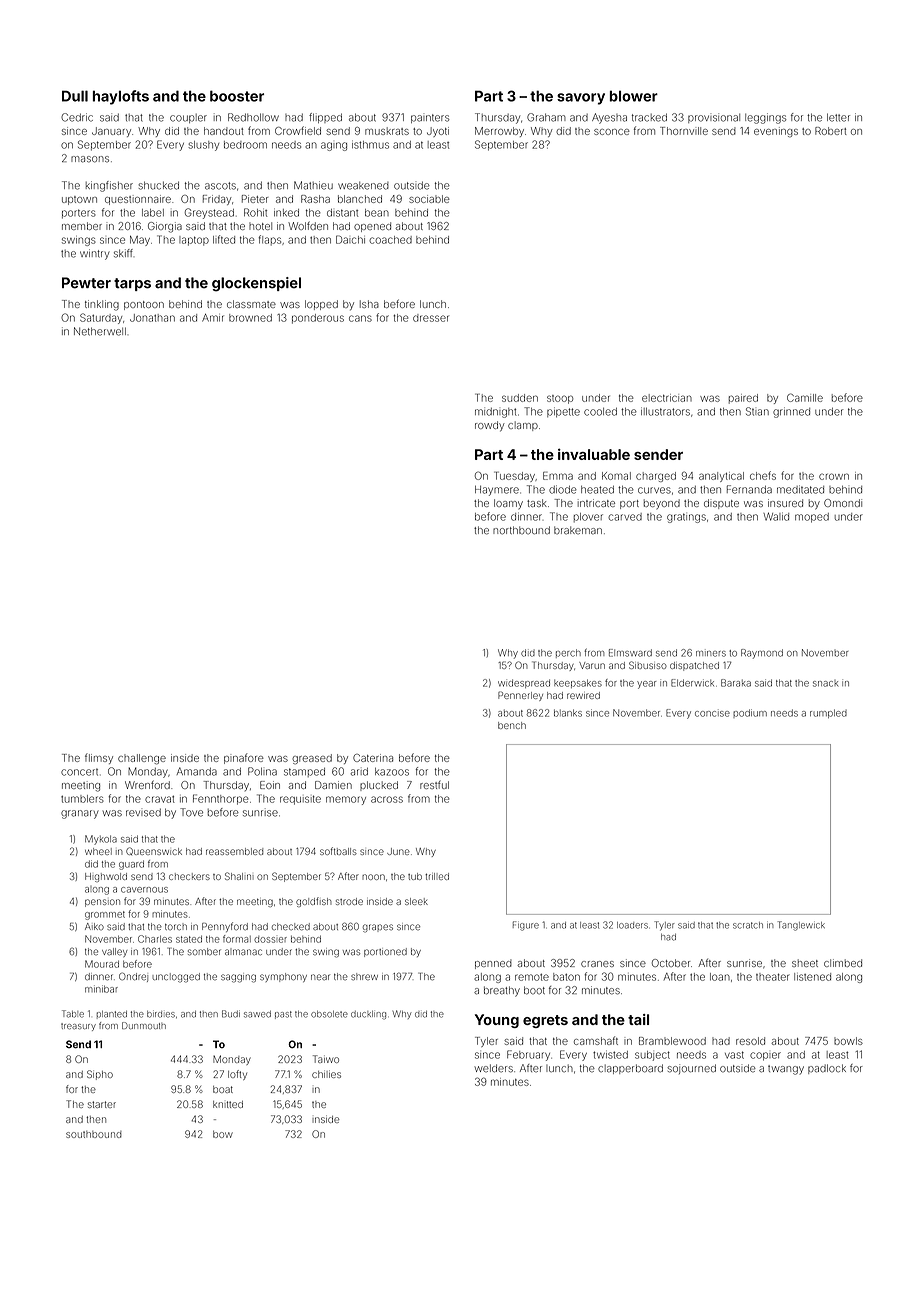 The image size is (924, 1308). Describe the element at coordinates (94, 1134) in the image. I see `southbound` at that location.
